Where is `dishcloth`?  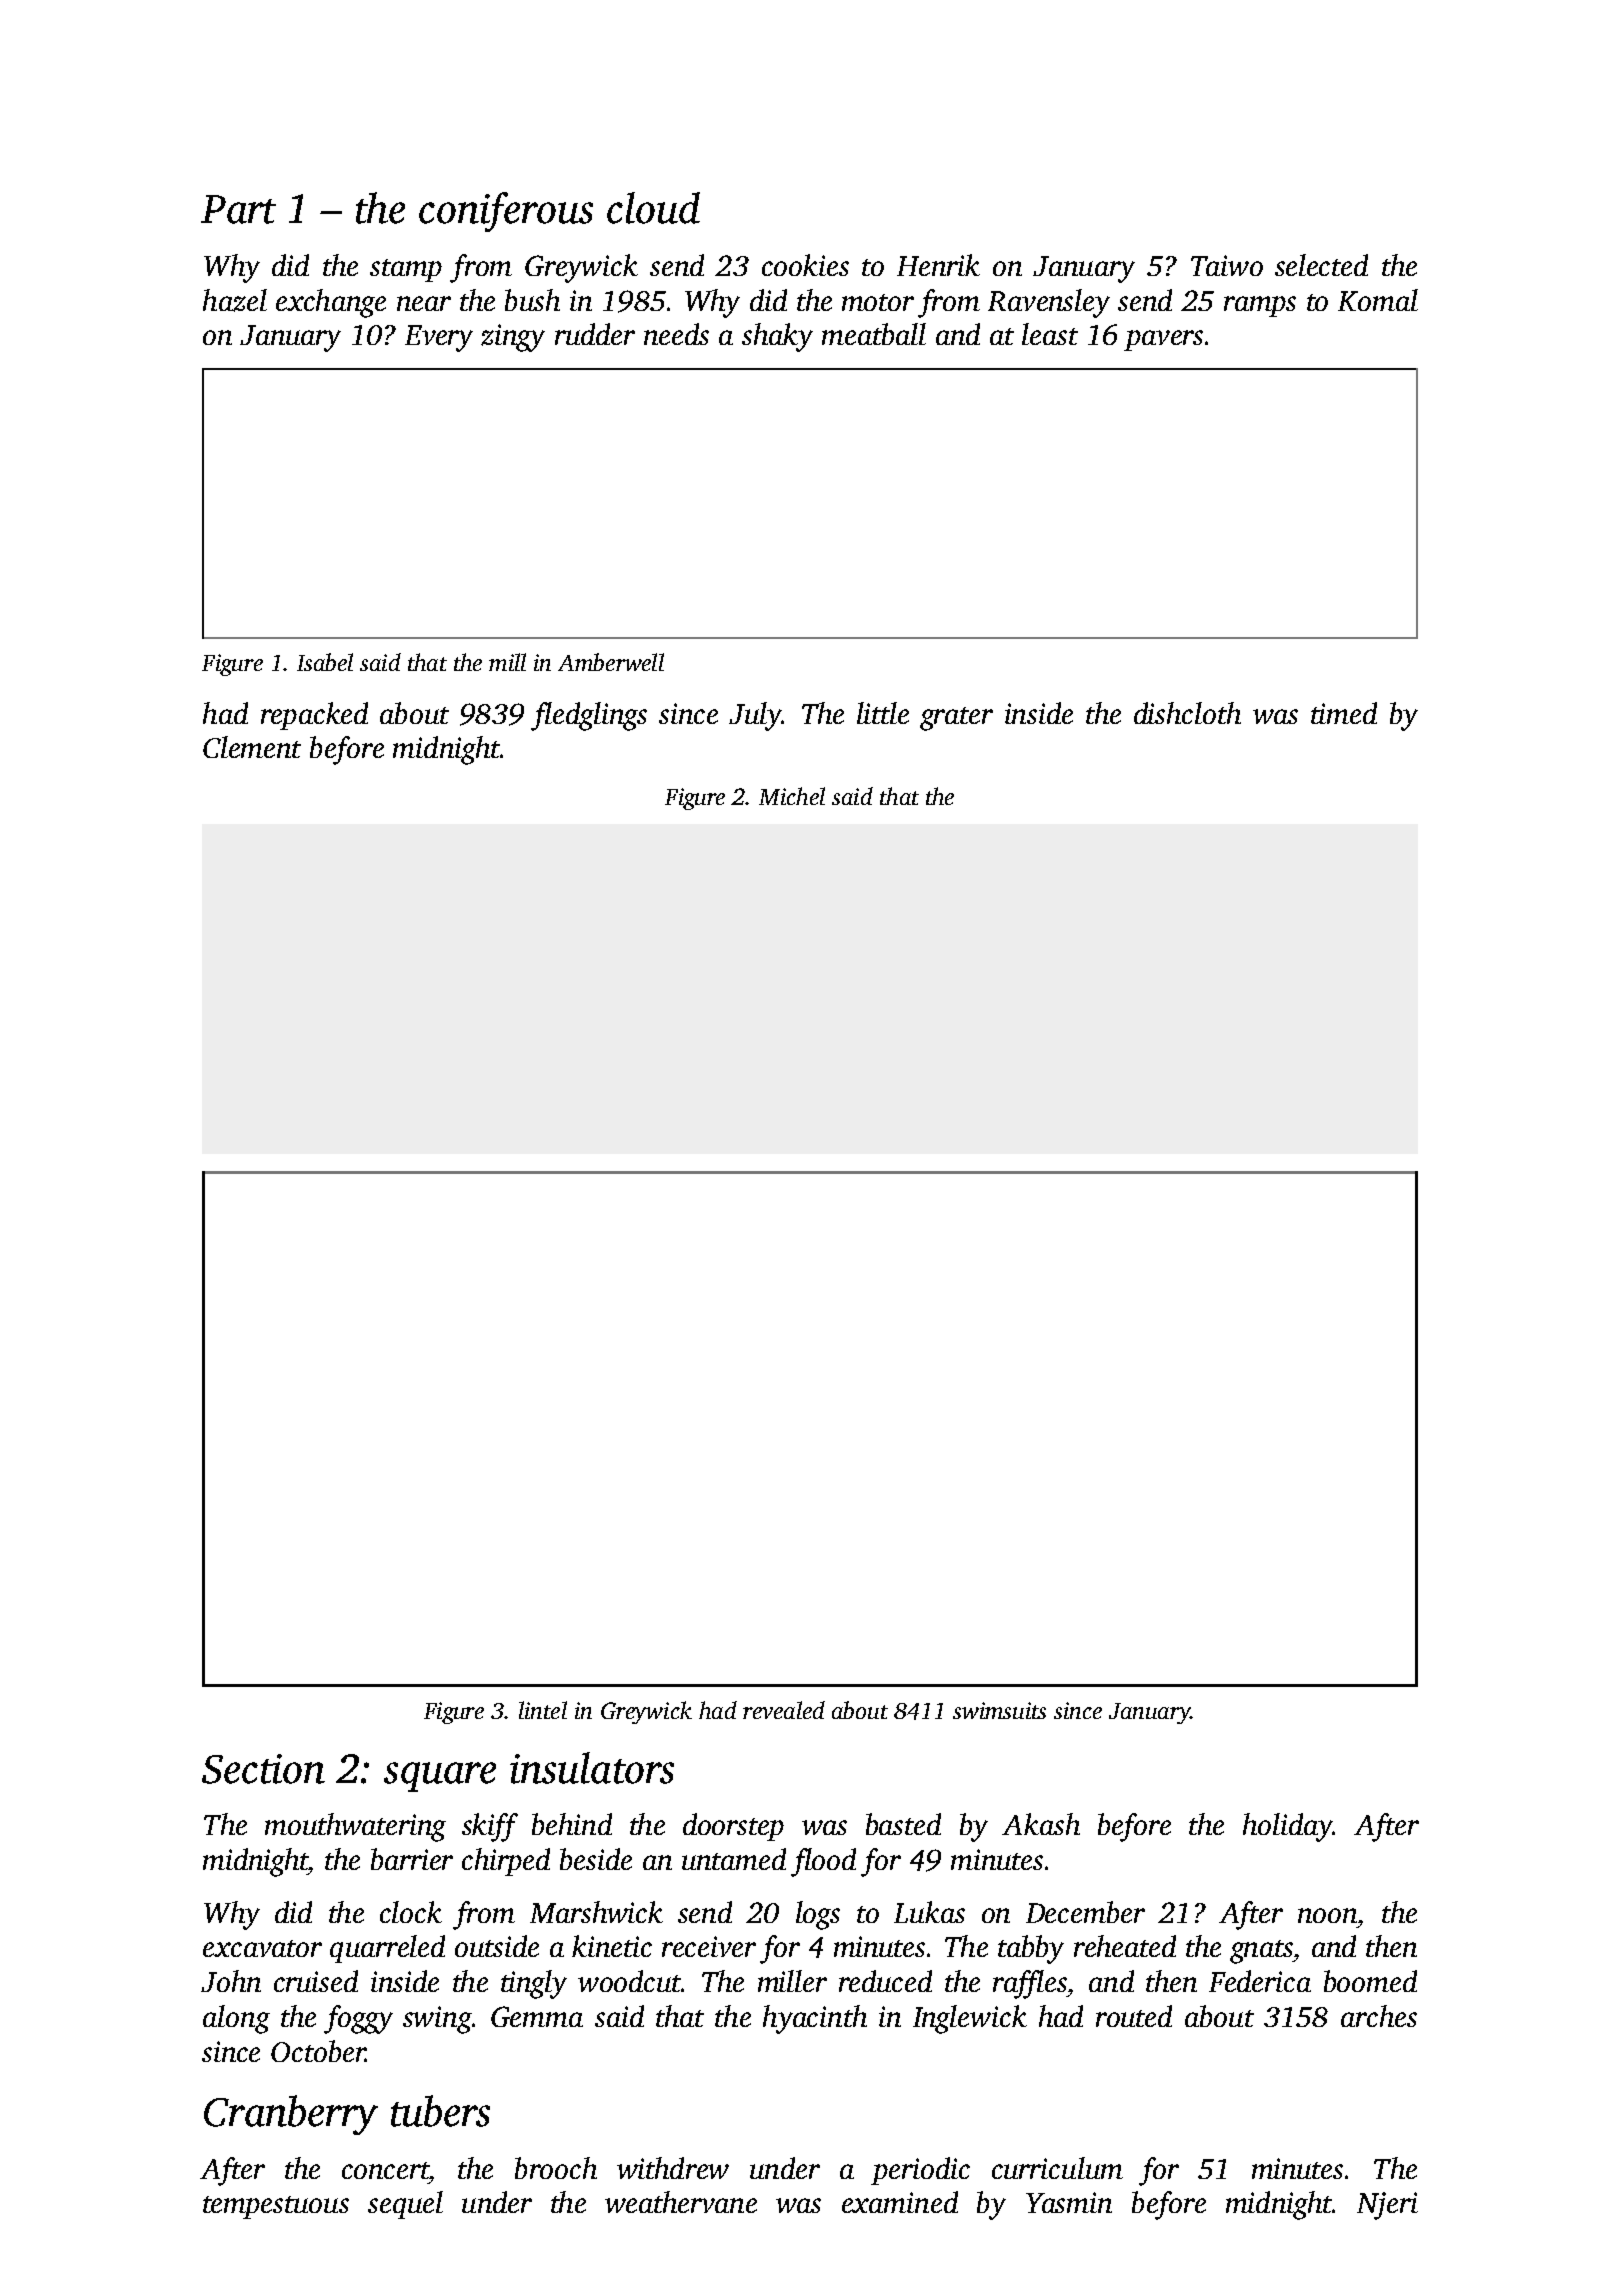
dishcloth is located at coordinates (1187, 713).
